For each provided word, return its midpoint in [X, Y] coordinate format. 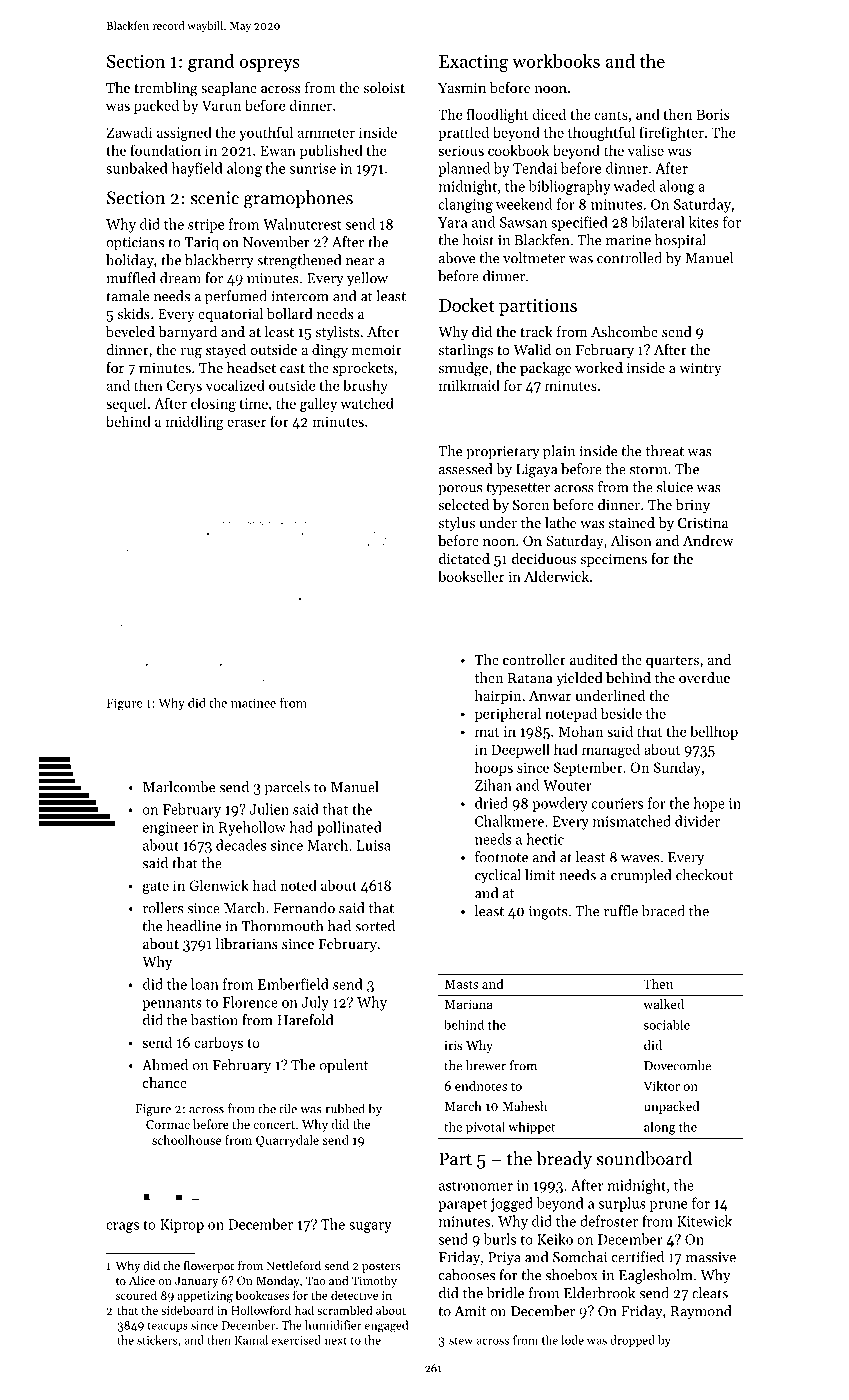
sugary [370, 1227]
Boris [712, 114]
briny [693, 506]
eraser [246, 423]
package [545, 369]
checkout [704, 875]
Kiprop [182, 1226]
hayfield [197, 169]
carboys [218, 1043]
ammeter [326, 133]
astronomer [476, 1186]
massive [711, 1257]
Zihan [493, 785]
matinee [253, 703]
